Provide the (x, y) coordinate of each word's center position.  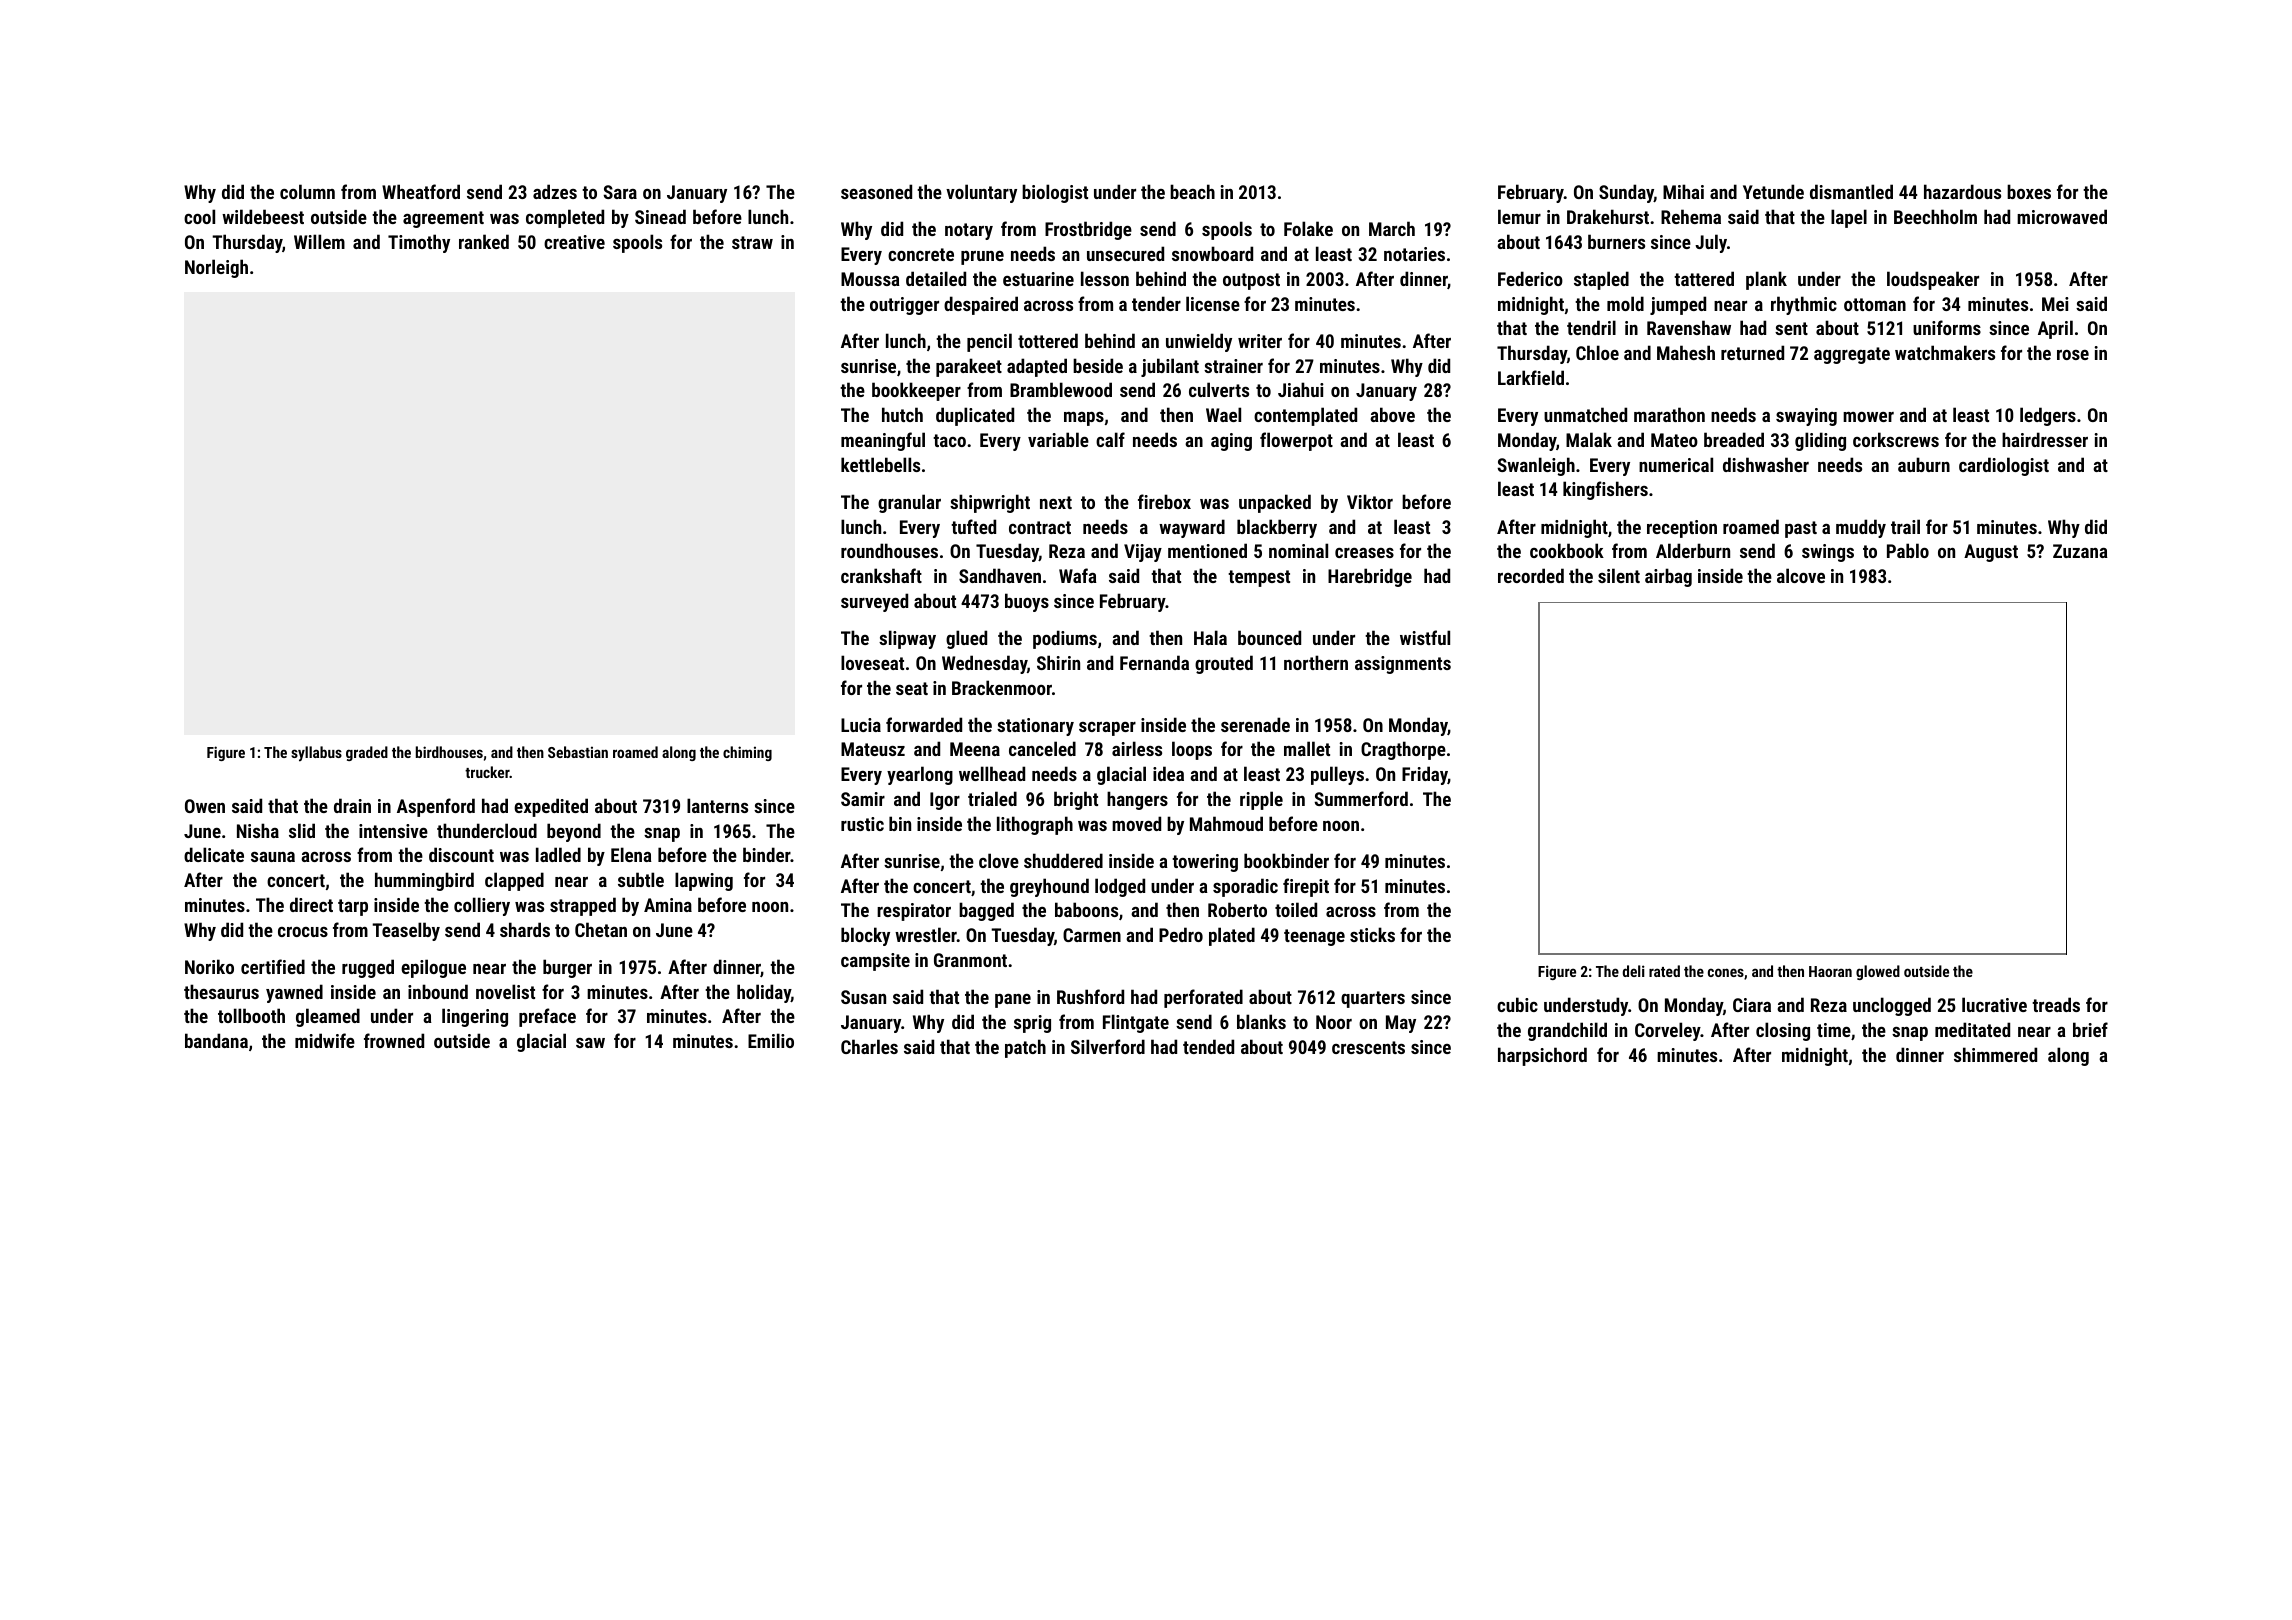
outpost (1251, 281)
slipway (907, 639)
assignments (1403, 665)
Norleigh (216, 268)
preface (547, 1017)
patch (1025, 1048)
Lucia (861, 725)
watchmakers (1945, 352)
